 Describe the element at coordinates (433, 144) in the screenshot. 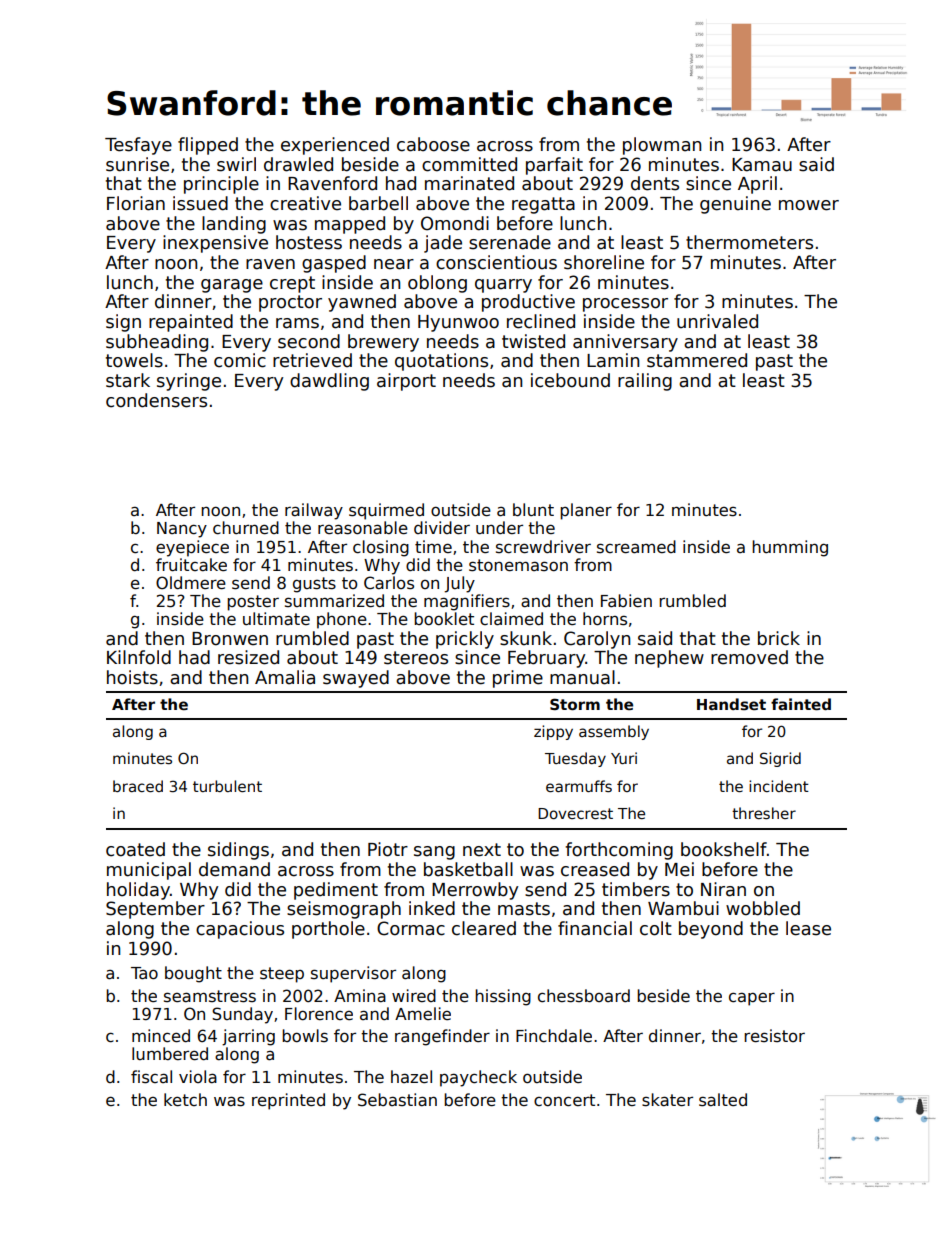

I see `caboose` at that location.
